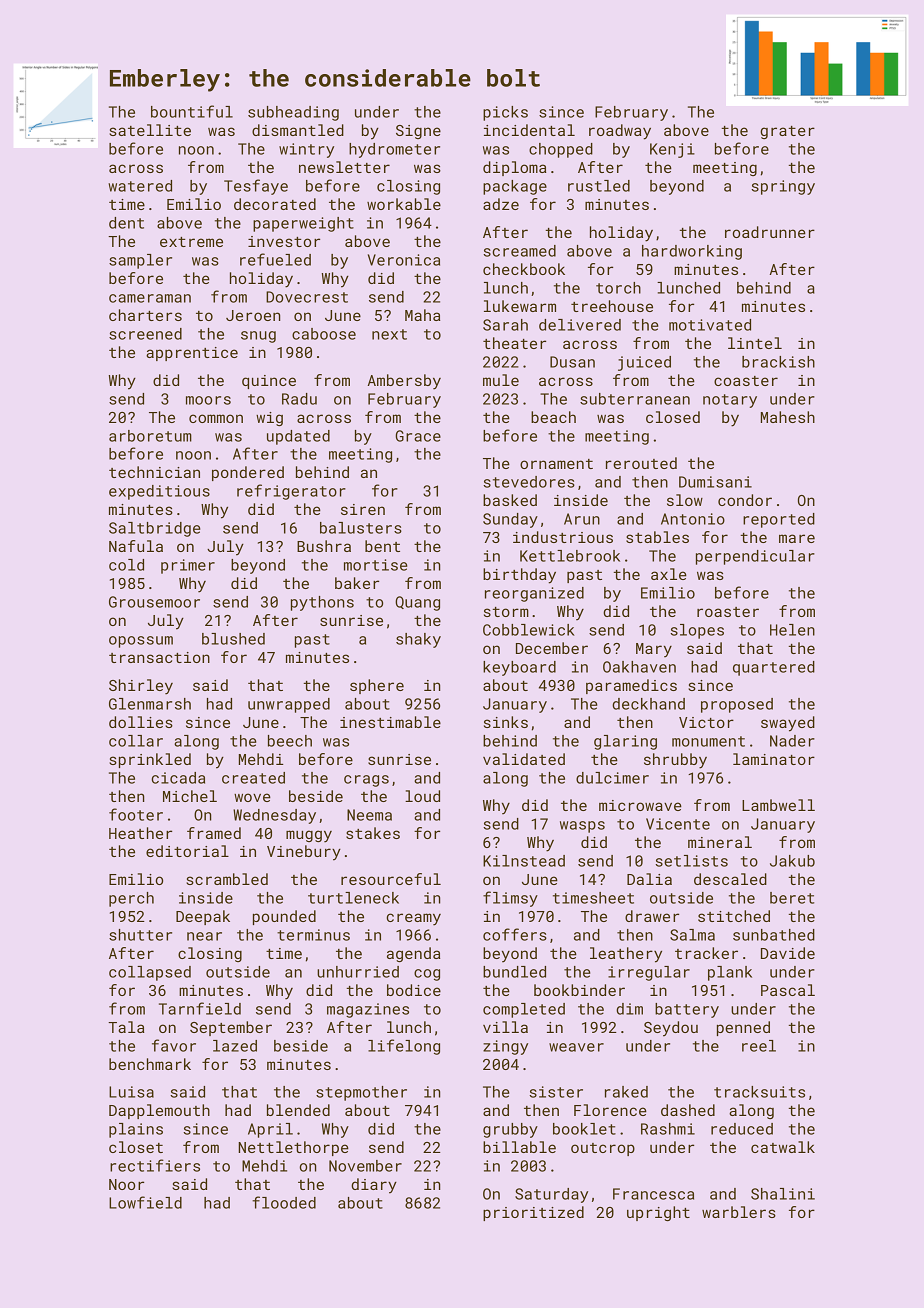 The height and width of the screenshot is (1308, 924). I want to click on Maha, so click(422, 315).
